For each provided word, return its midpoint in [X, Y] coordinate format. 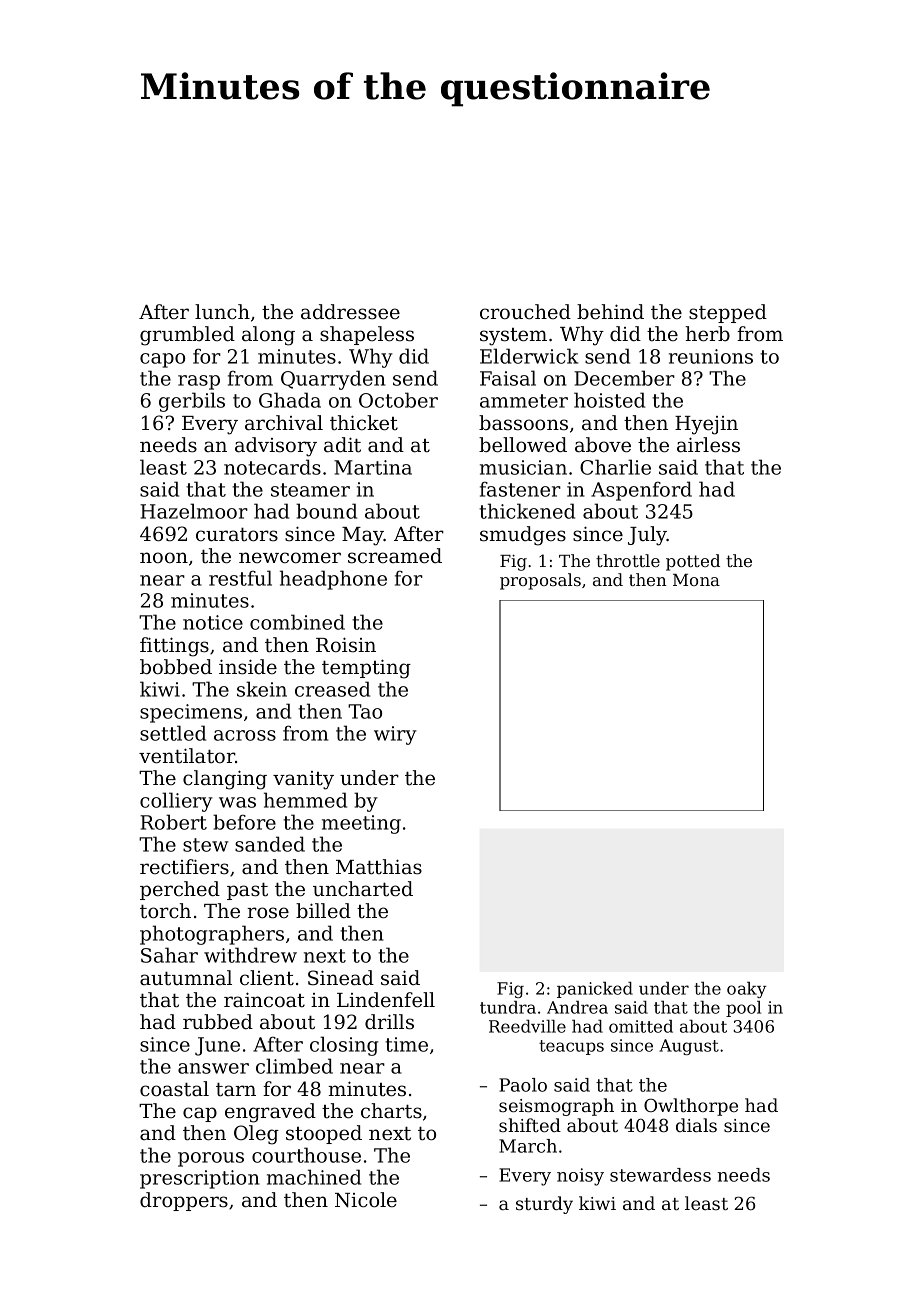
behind [610, 312]
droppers [184, 1201]
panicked [595, 990]
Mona [696, 580]
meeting [361, 824]
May [363, 536]
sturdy [544, 1205]
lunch [222, 312]
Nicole [366, 1200]
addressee [350, 312]
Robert [173, 822]
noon [164, 557]
